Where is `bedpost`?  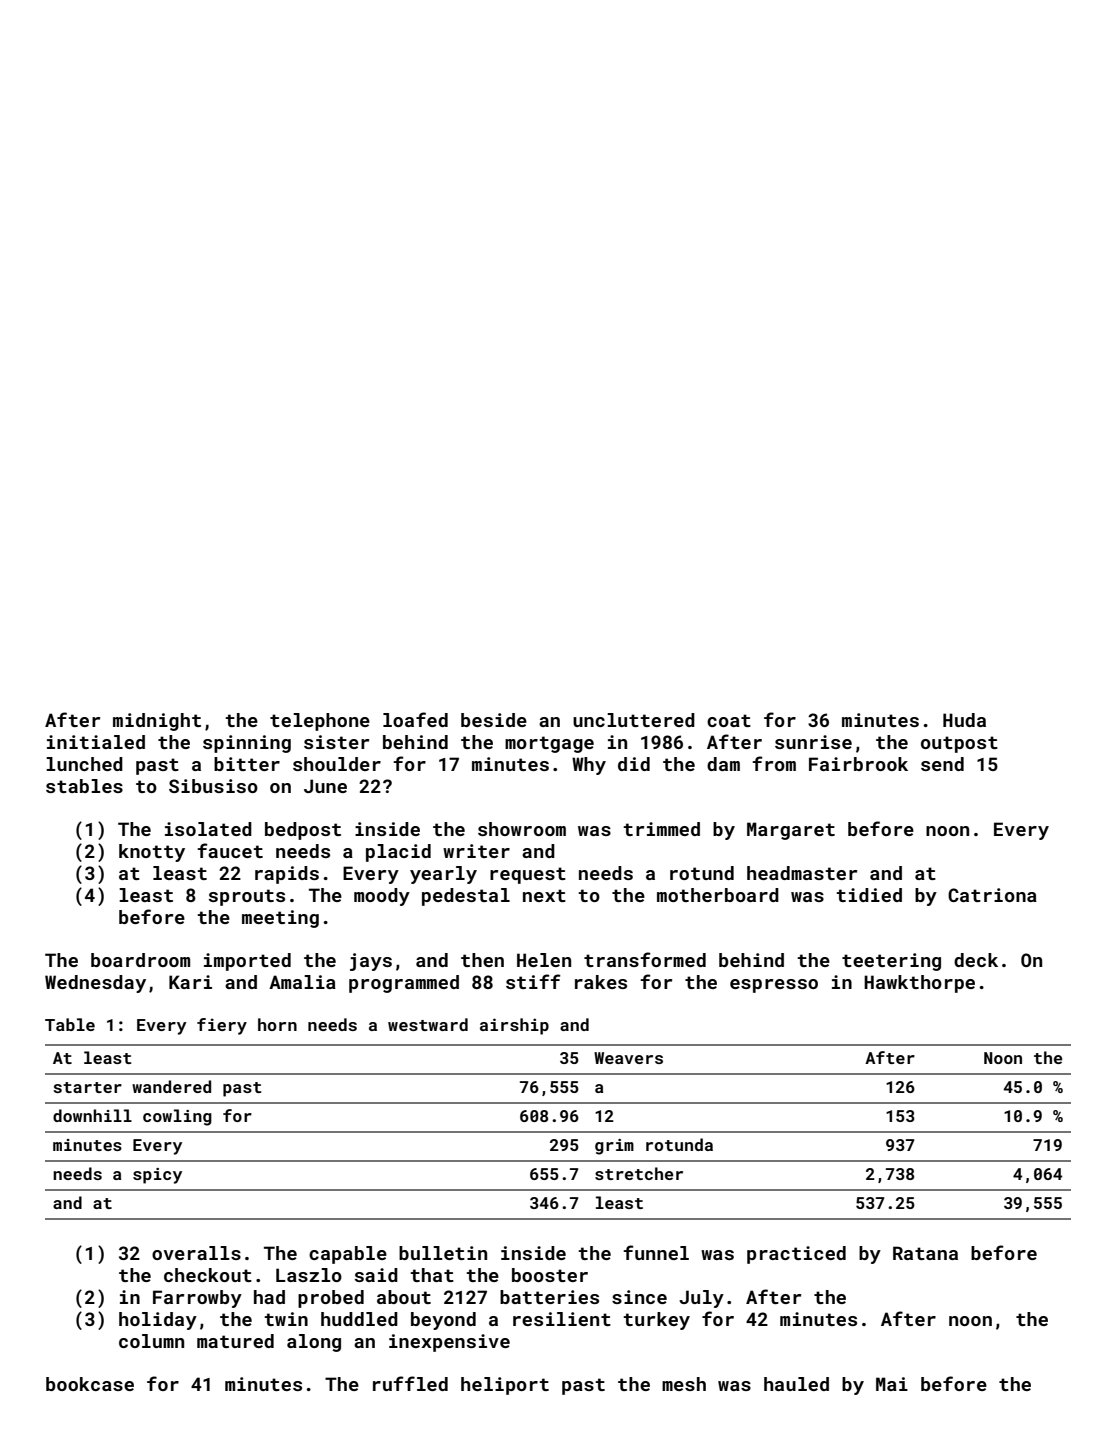 bedpost is located at coordinates (303, 831).
